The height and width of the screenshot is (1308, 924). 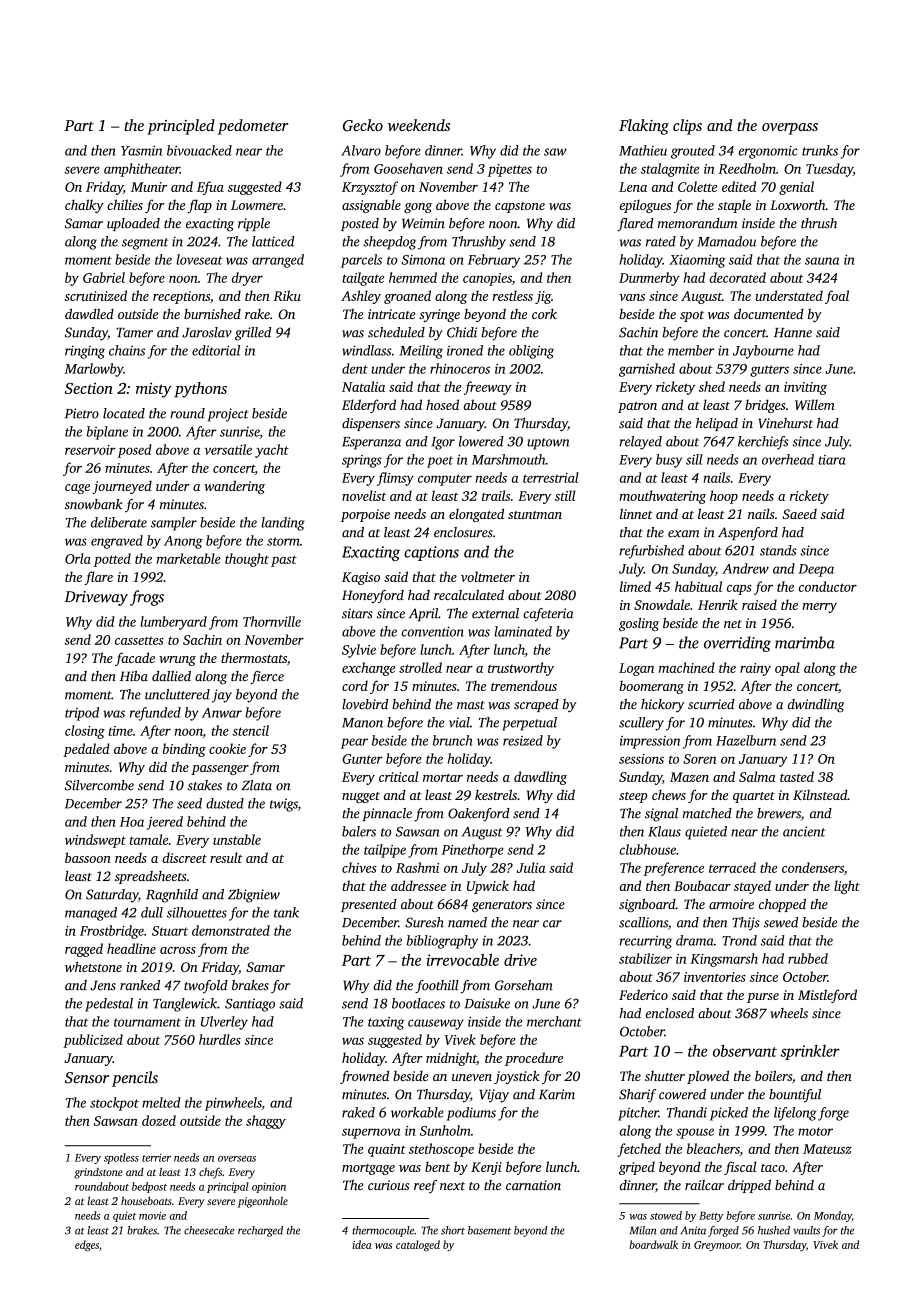 What do you see at coordinates (364, 1077) in the screenshot?
I see `frowned` at bounding box center [364, 1077].
